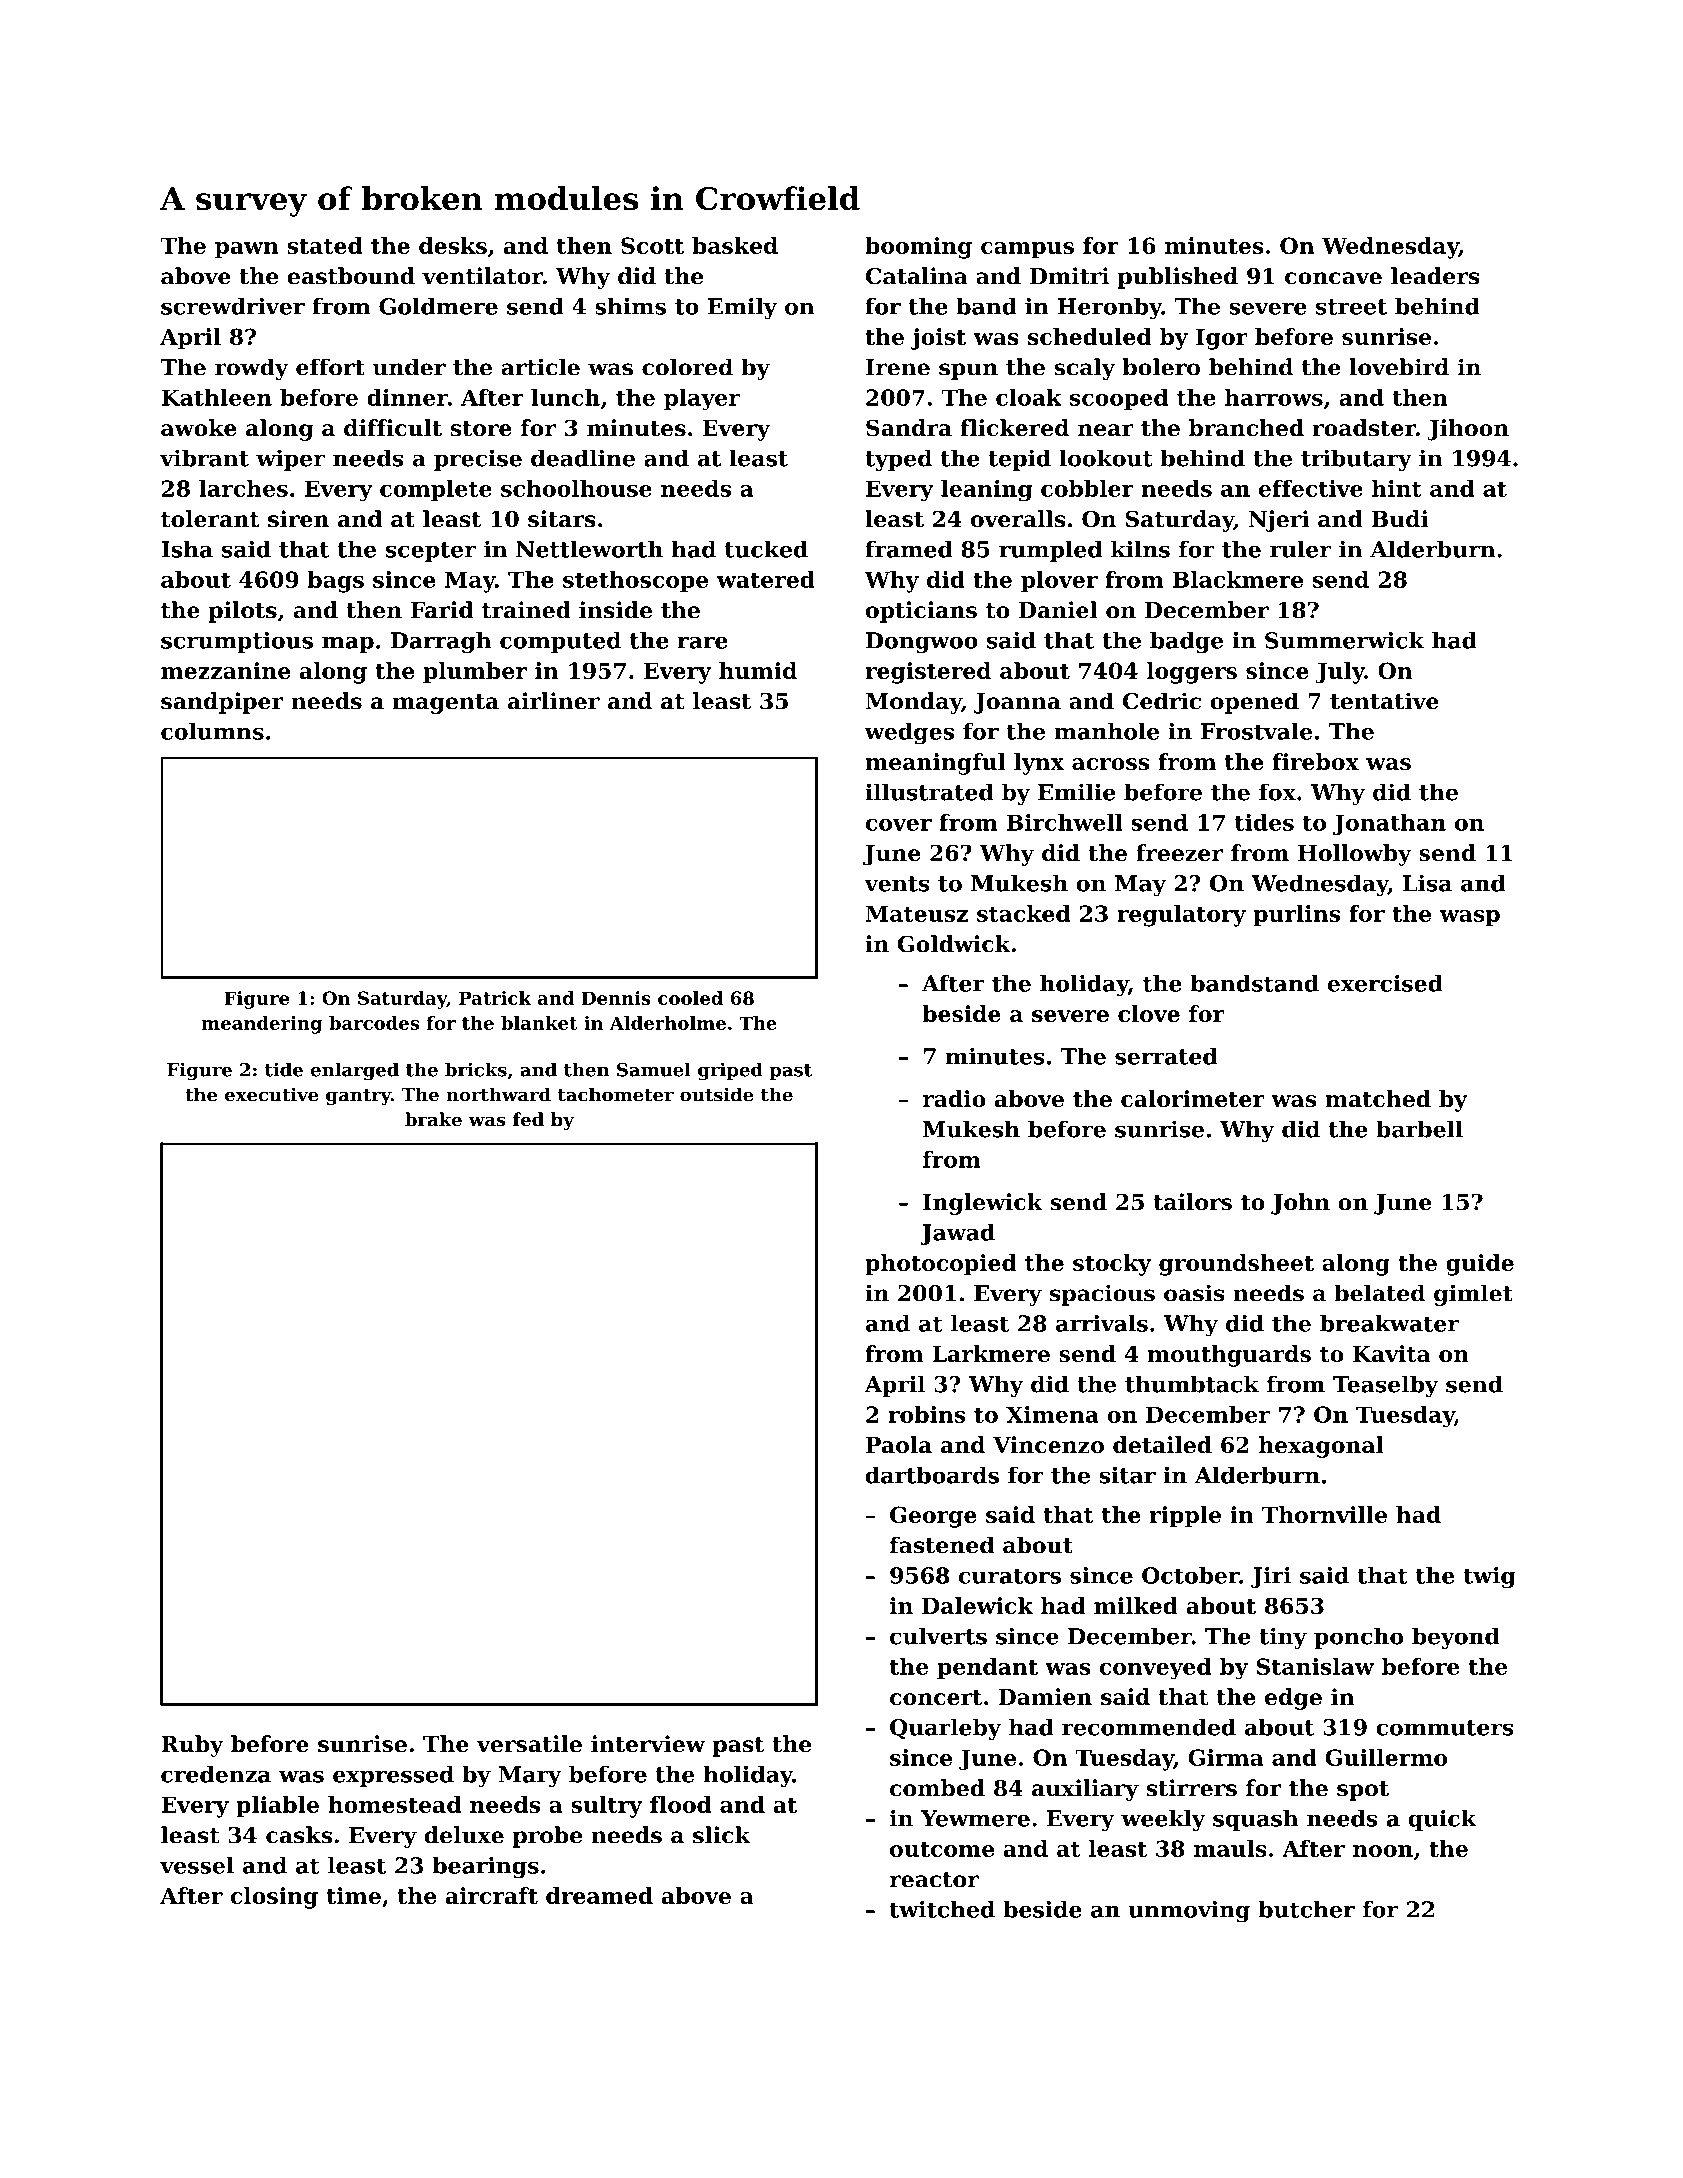 This screenshot has height=2178, width=1683. I want to click on Yewmere, so click(975, 1818).
